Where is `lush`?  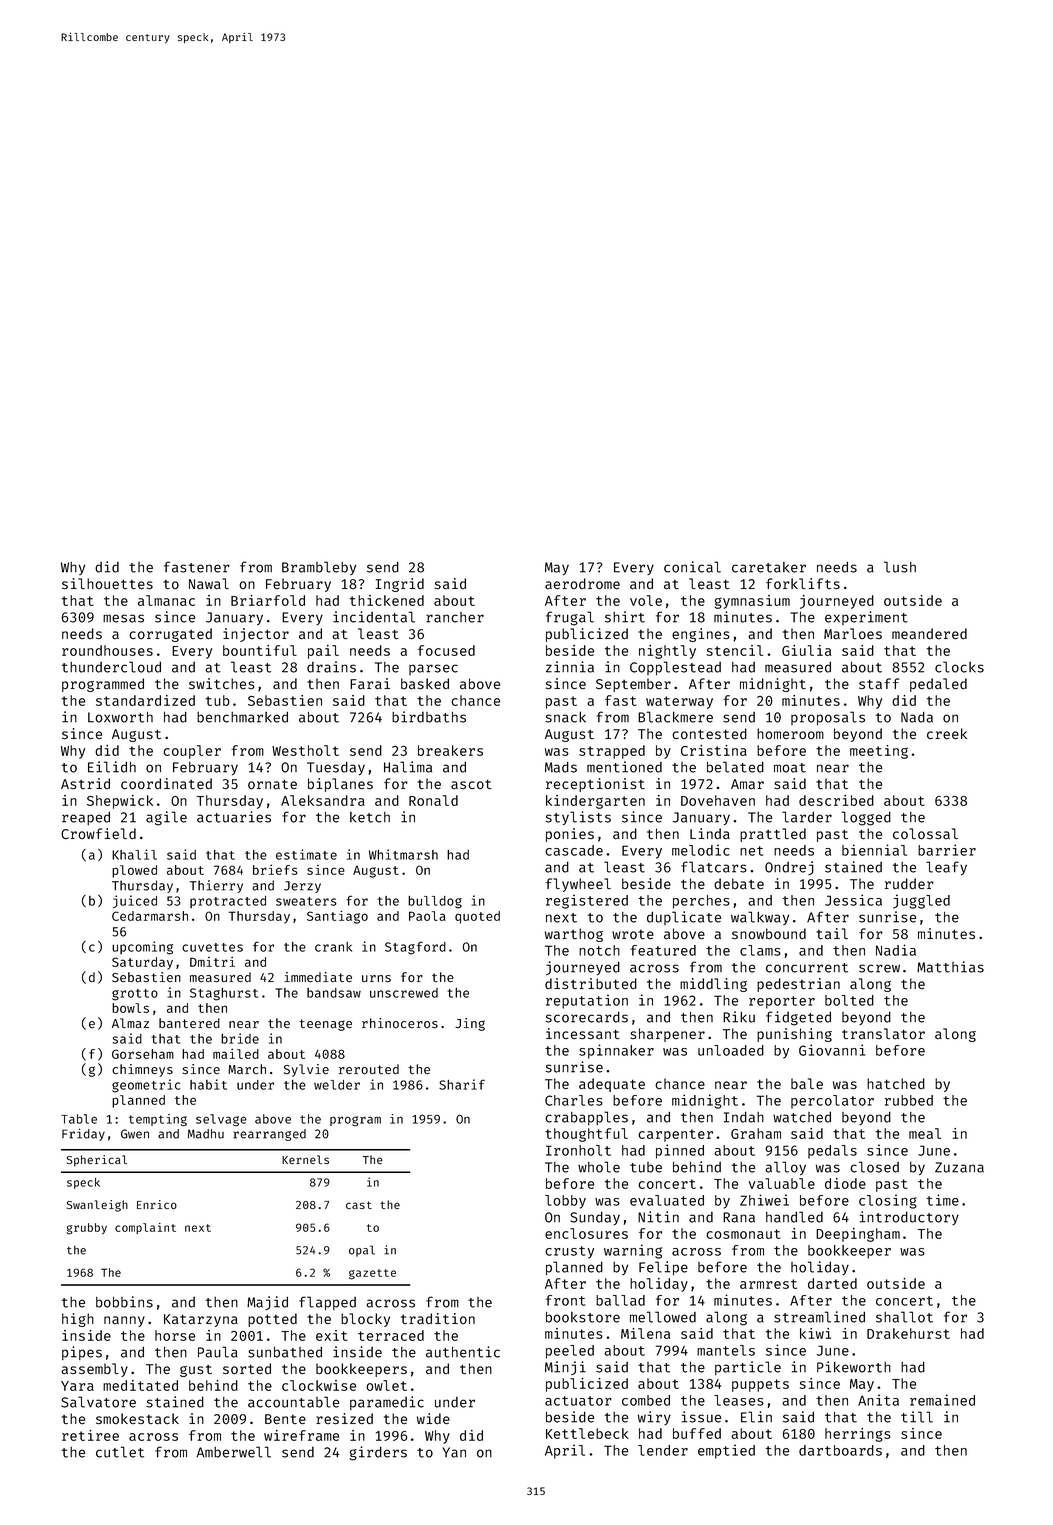
lush is located at coordinates (900, 567).
